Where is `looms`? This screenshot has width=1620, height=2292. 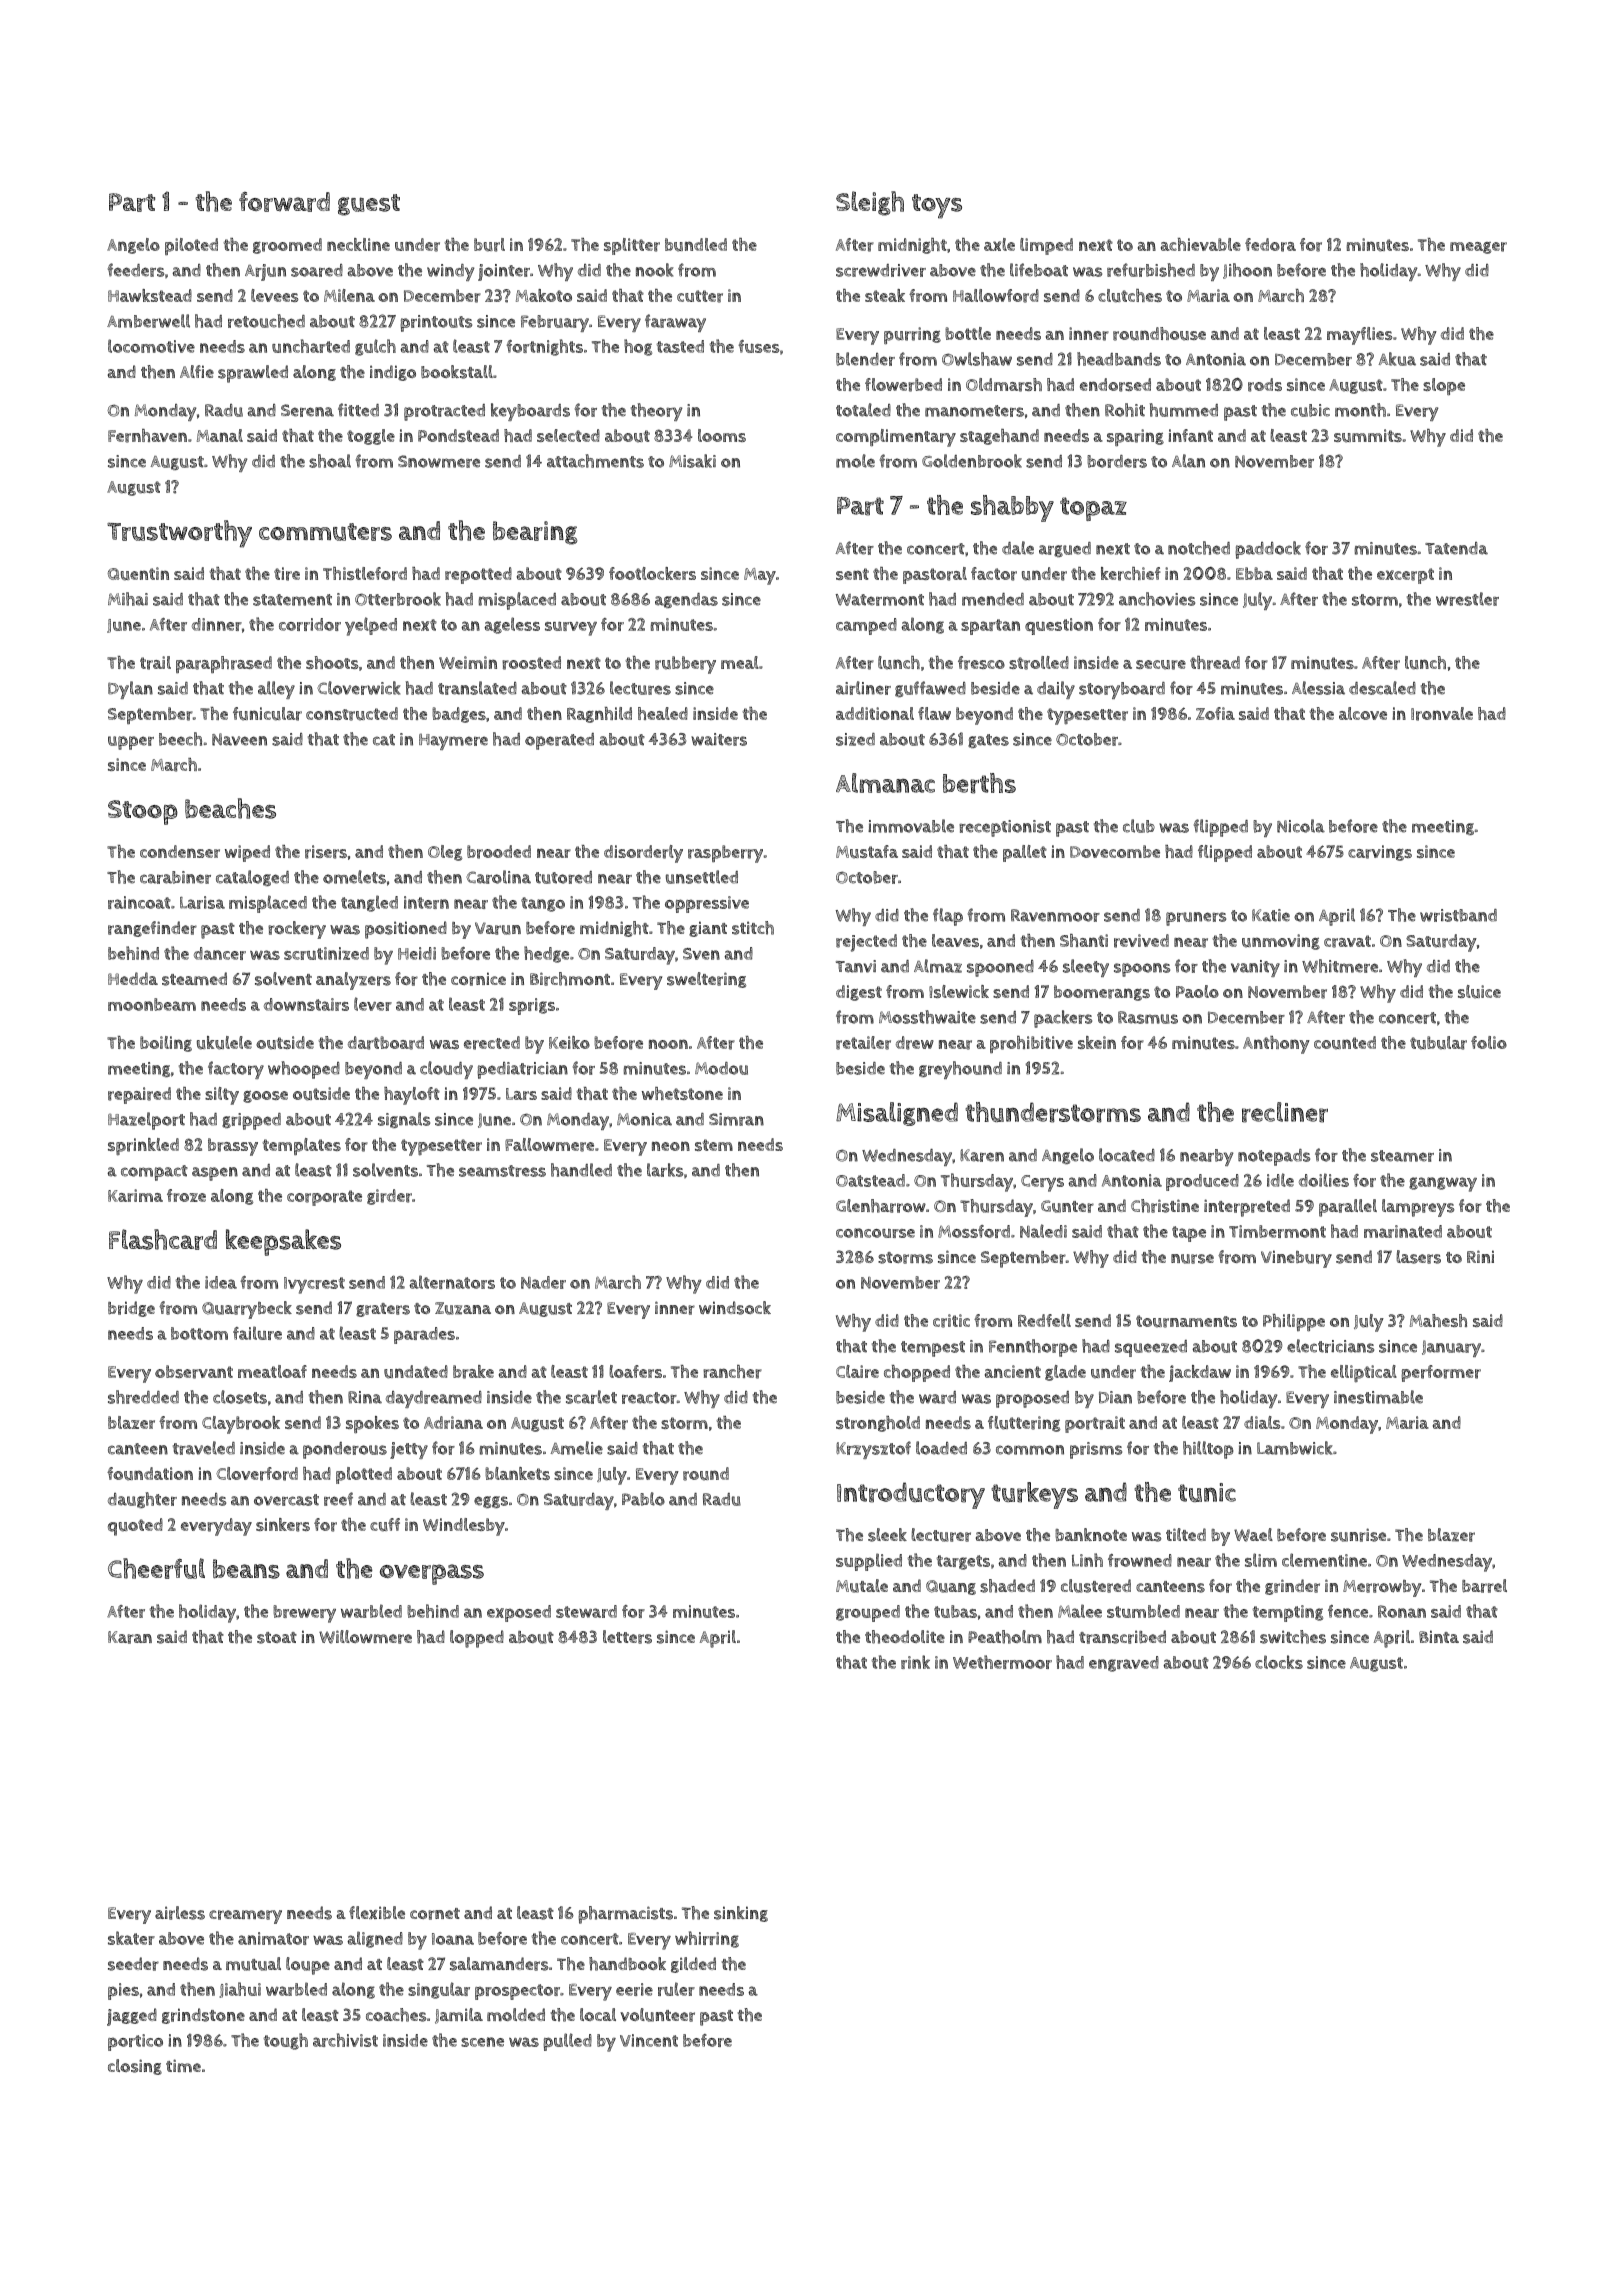 looms is located at coordinates (722, 435).
